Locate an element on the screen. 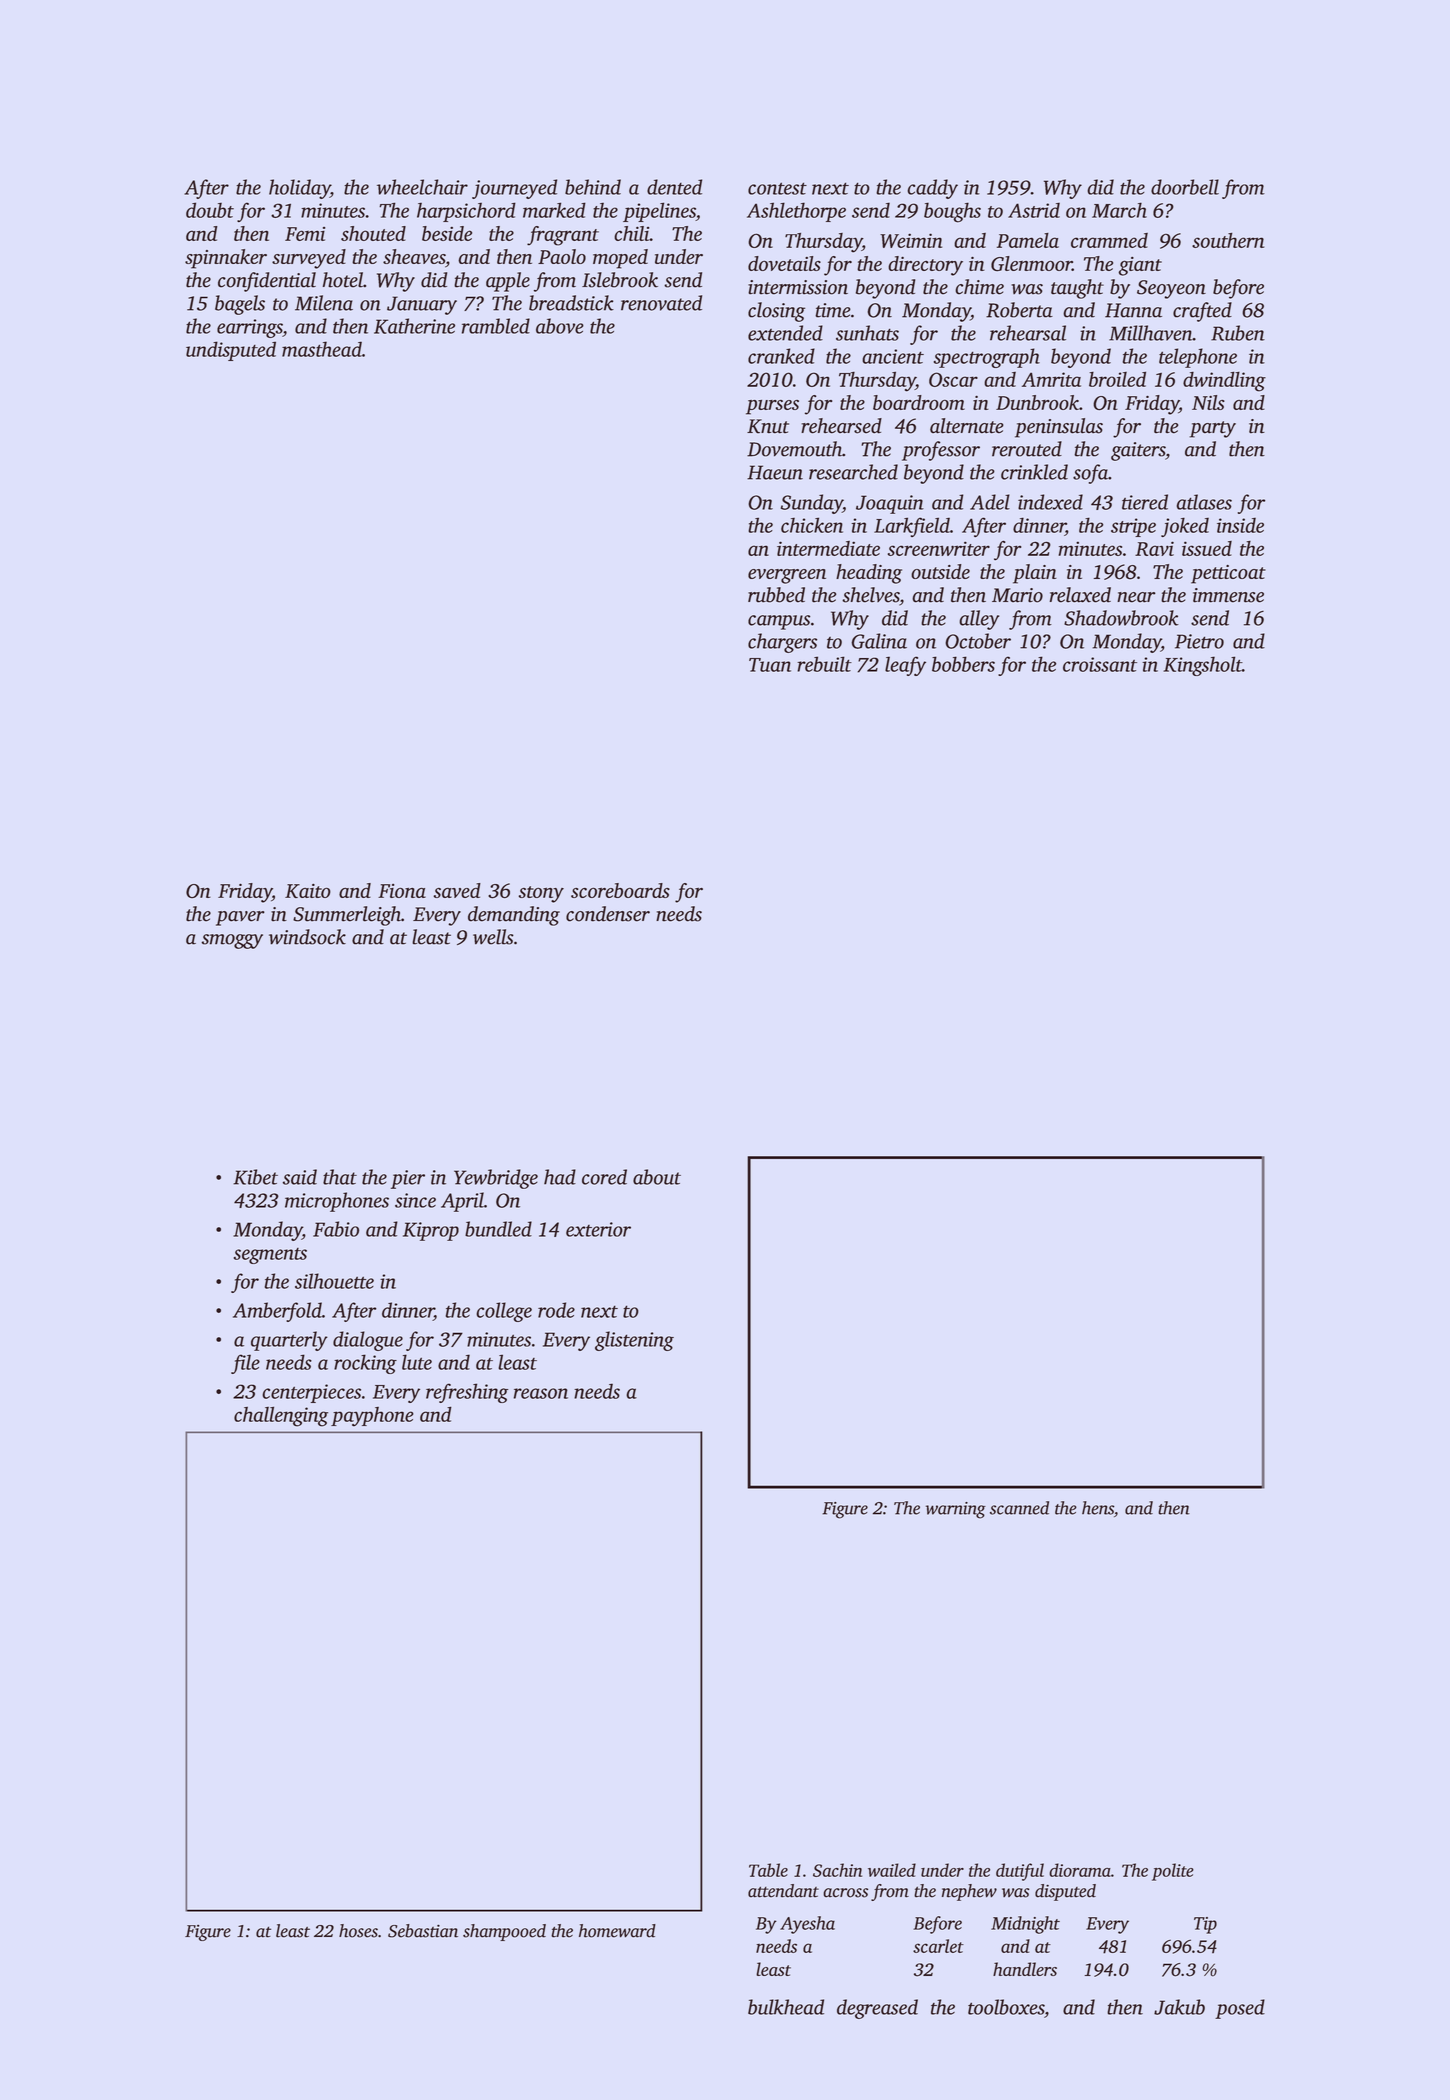 This screenshot has height=2100, width=1450. glistening is located at coordinates (634, 1341).
